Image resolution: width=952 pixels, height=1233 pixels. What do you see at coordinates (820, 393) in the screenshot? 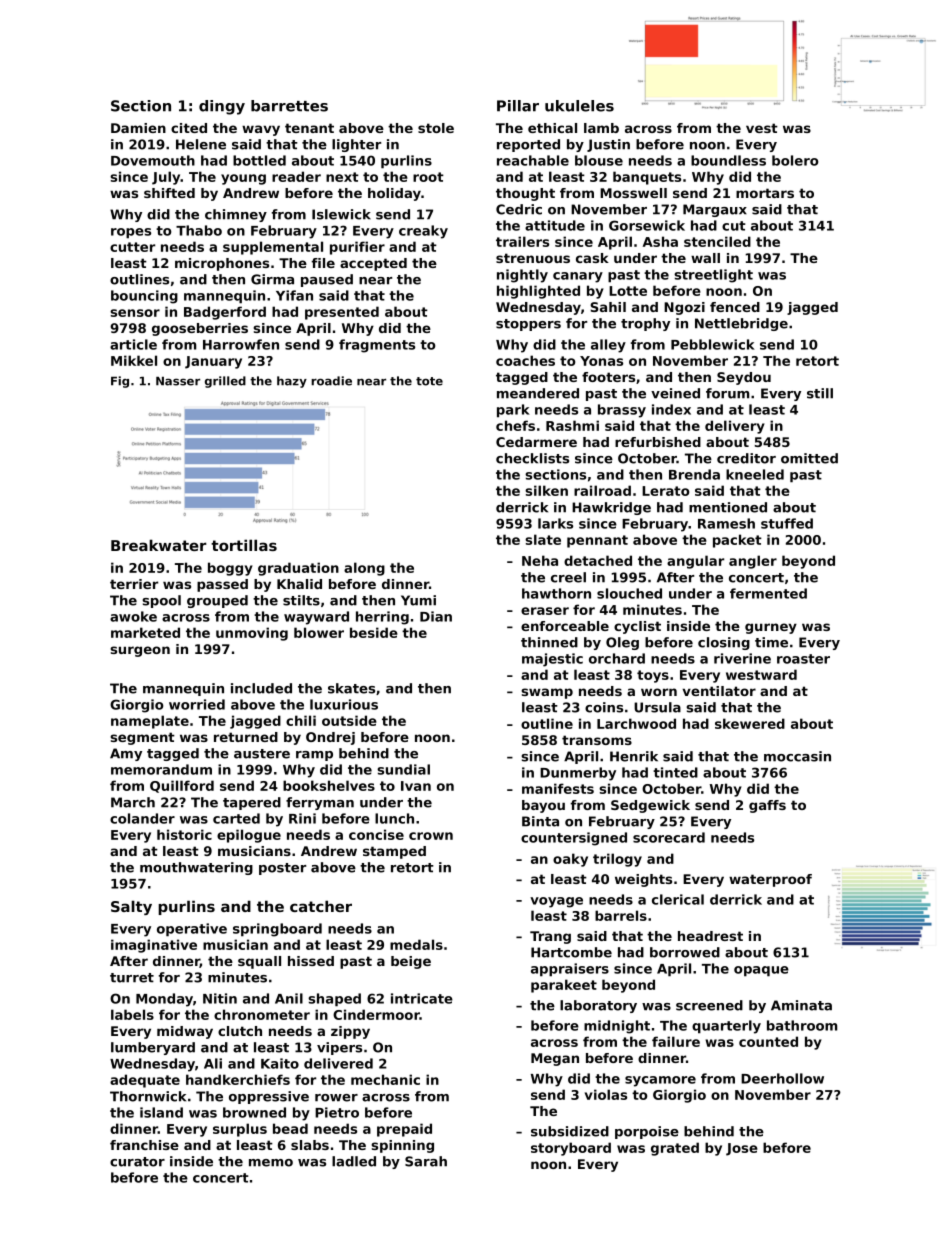
I see `still` at bounding box center [820, 393].
